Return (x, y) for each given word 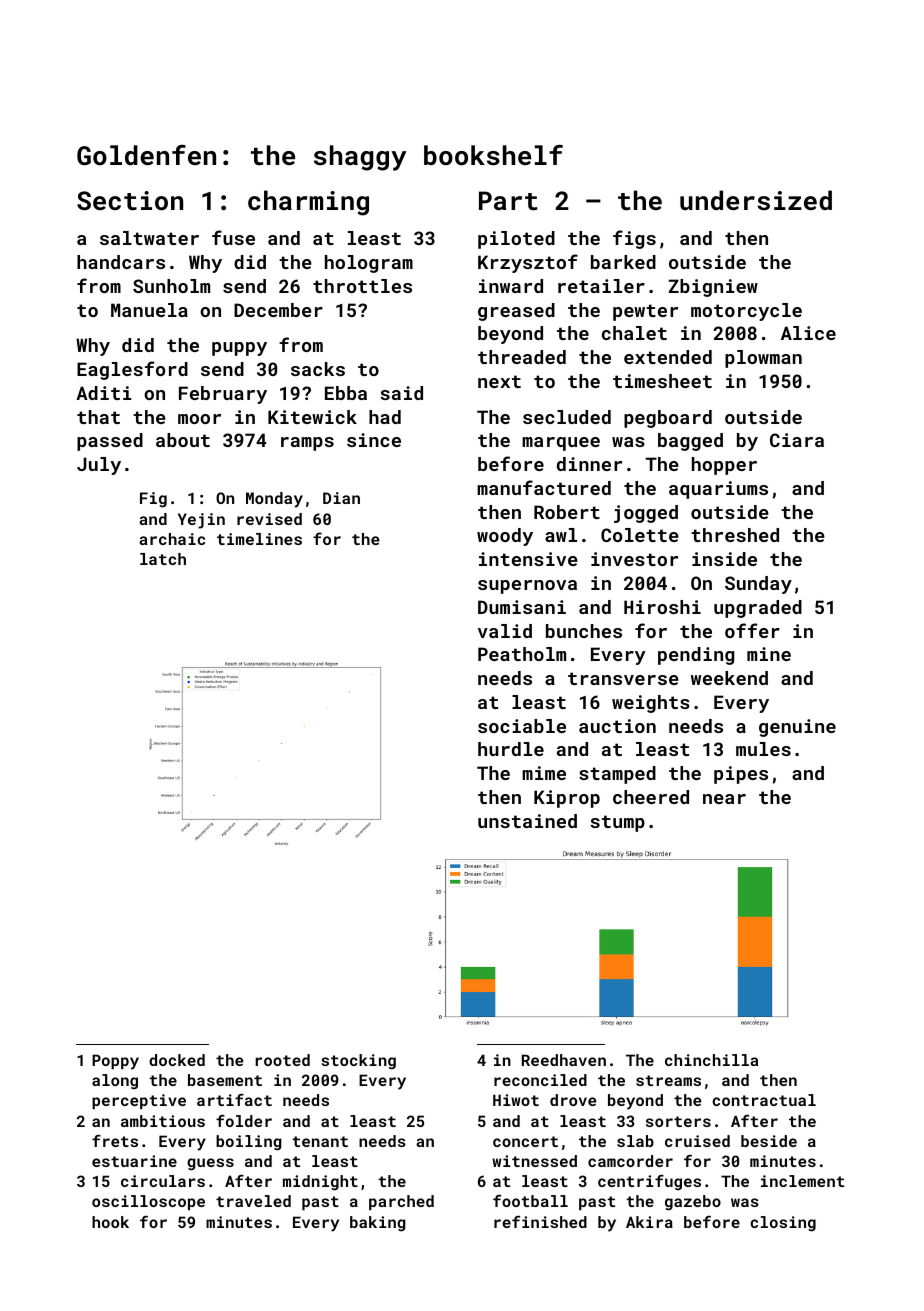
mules (763, 749)
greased (516, 312)
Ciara (797, 440)
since (374, 440)
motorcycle (746, 312)
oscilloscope (148, 1202)
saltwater (149, 238)
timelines (259, 539)
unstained (527, 821)
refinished (540, 1221)
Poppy (115, 1062)
